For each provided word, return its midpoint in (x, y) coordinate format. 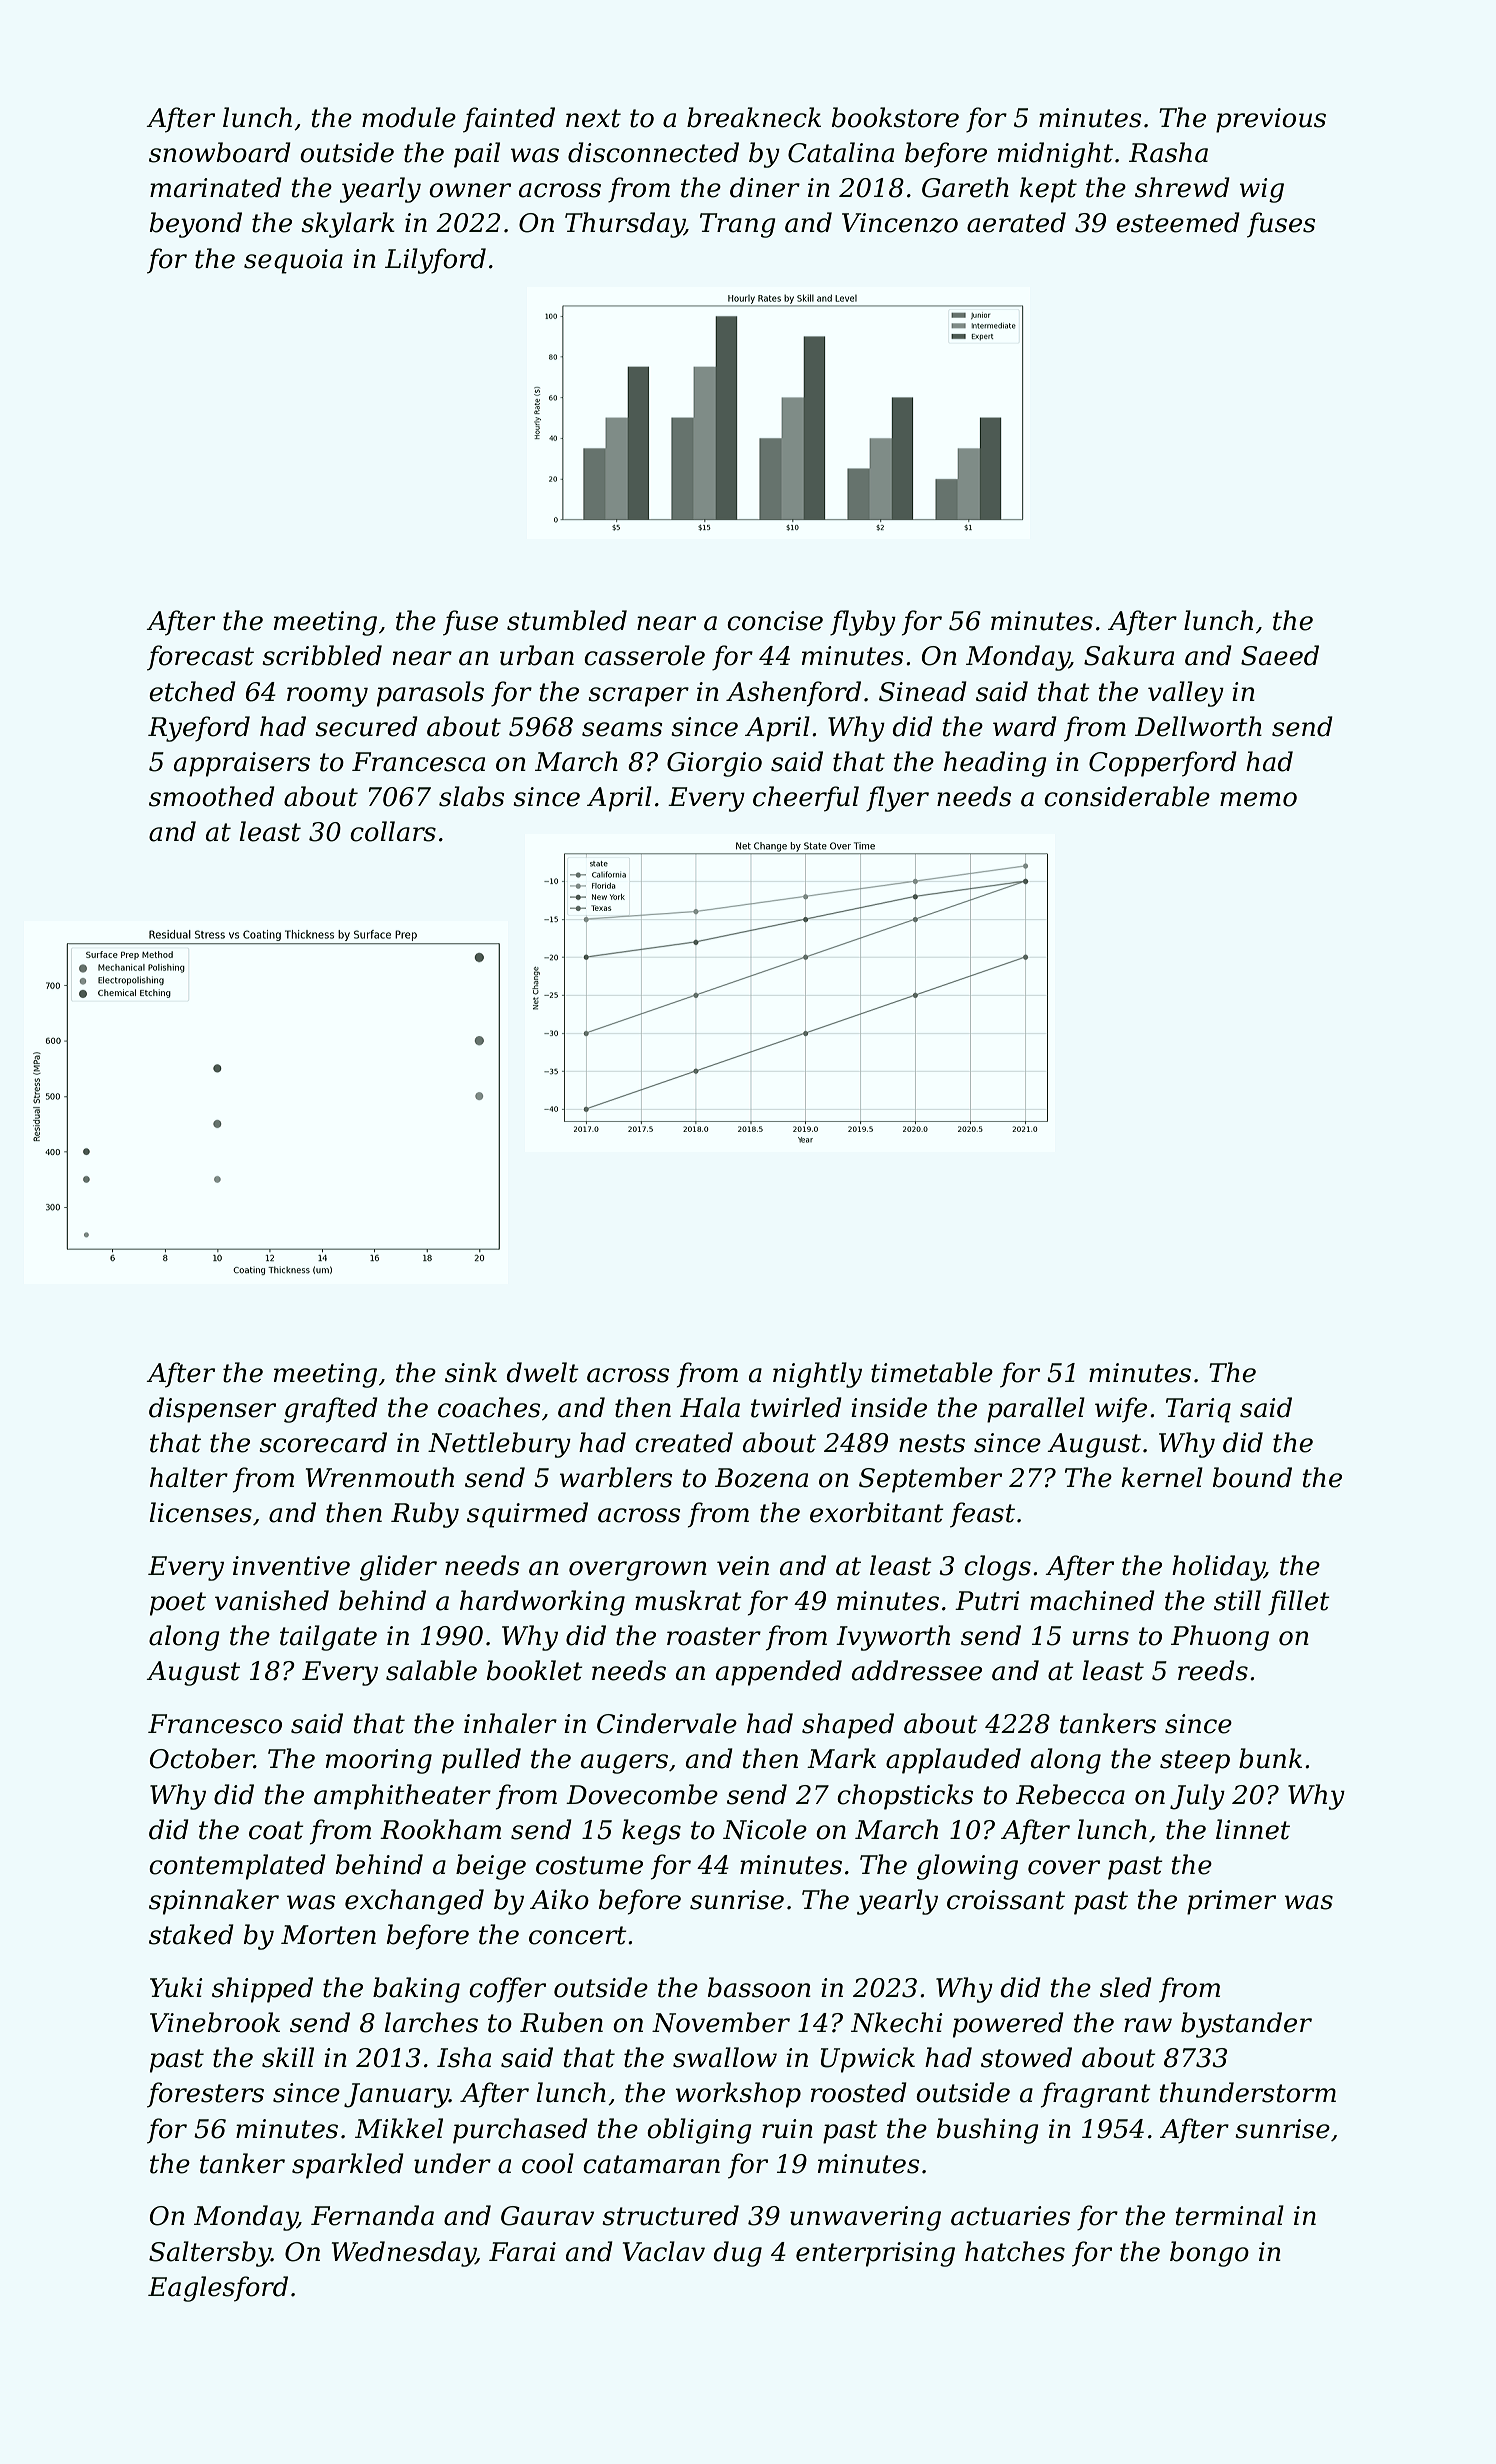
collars (393, 831)
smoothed (212, 796)
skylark (348, 225)
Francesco (215, 1724)
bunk (1270, 1758)
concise (775, 621)
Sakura (1129, 655)
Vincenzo (900, 223)
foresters (205, 2095)
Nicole (765, 1829)
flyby (863, 623)
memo (1258, 799)
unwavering (865, 2218)
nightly (817, 1375)
